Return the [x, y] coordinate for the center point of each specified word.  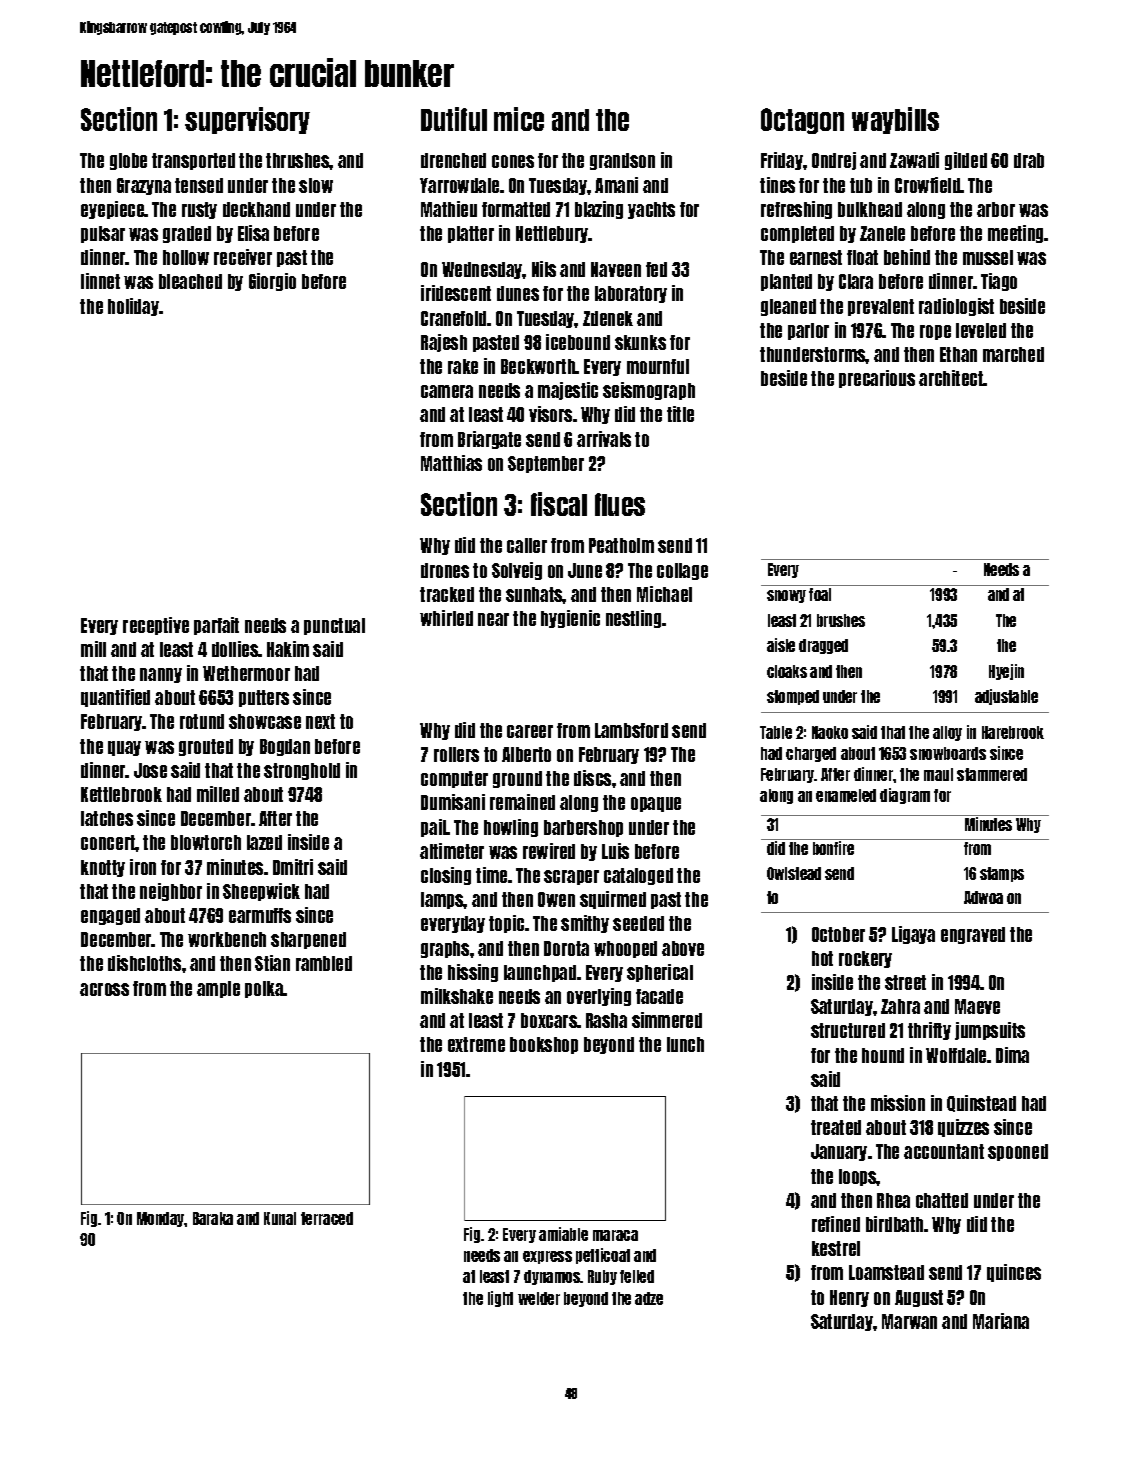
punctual [334, 626]
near [493, 619]
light [500, 1299]
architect [951, 378]
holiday [133, 307]
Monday [161, 1219]
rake [463, 366]
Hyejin [1006, 672]
